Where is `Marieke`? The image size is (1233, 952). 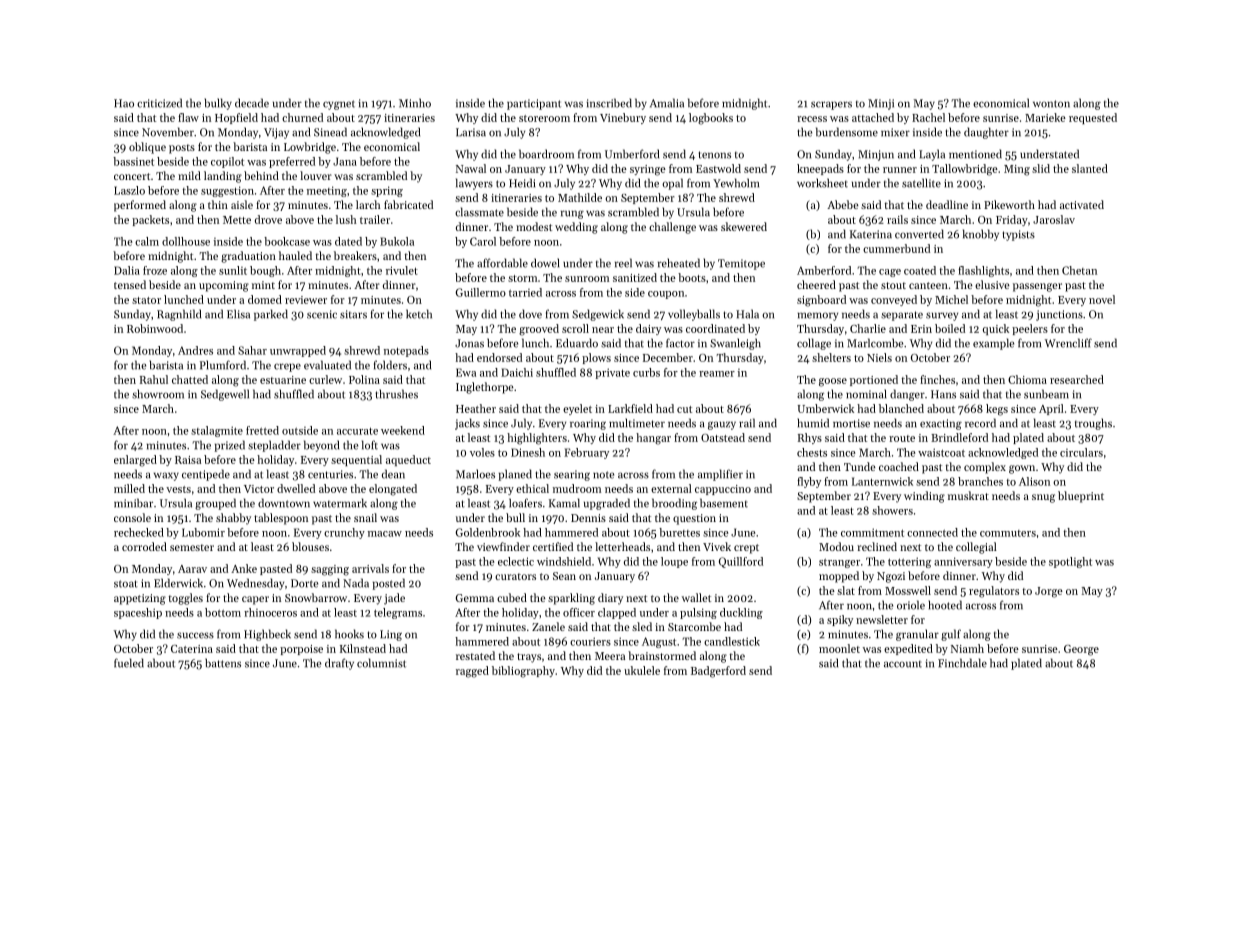
Marieke is located at coordinates (1045, 117).
